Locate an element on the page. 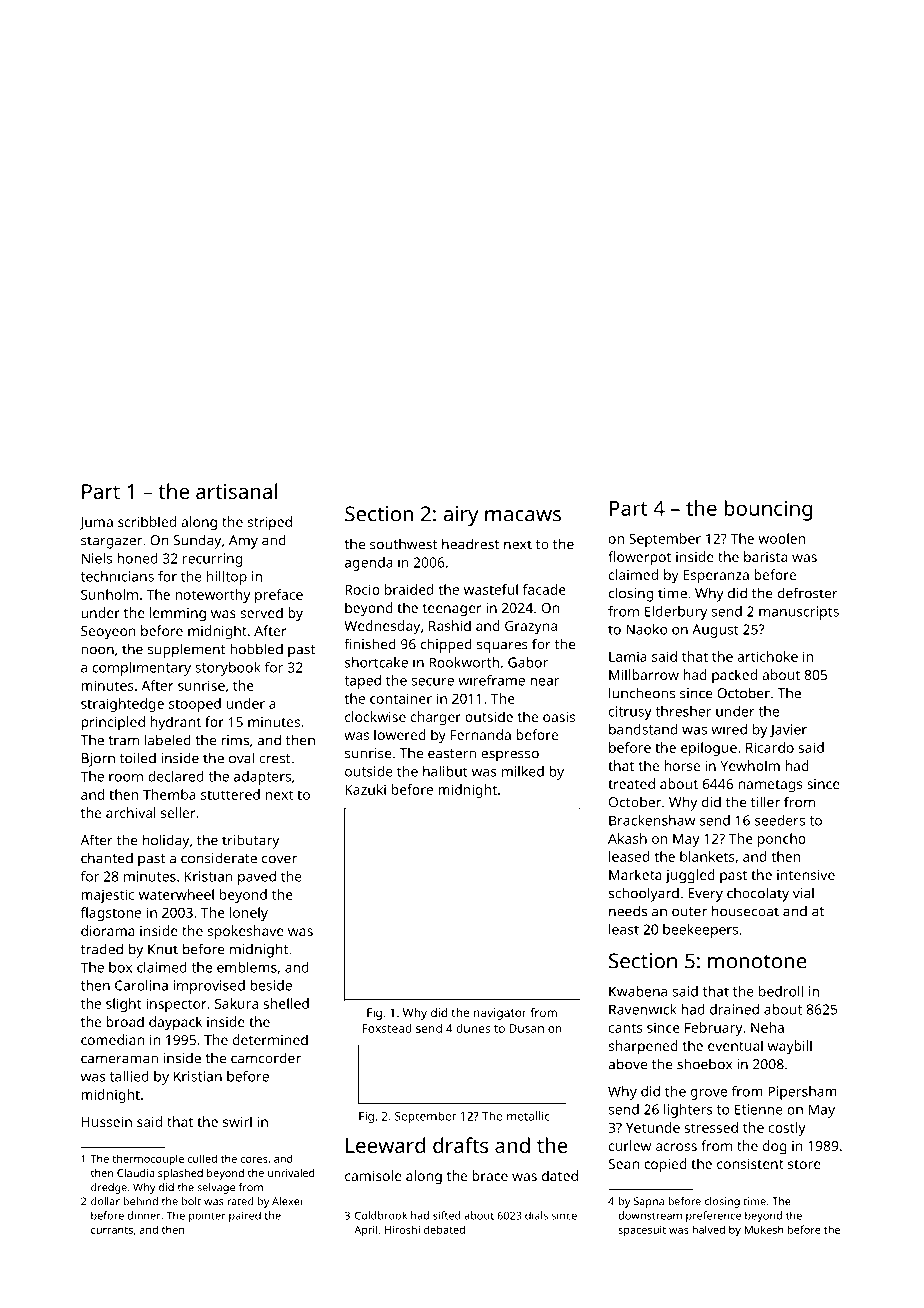  needs is located at coordinates (628, 911).
